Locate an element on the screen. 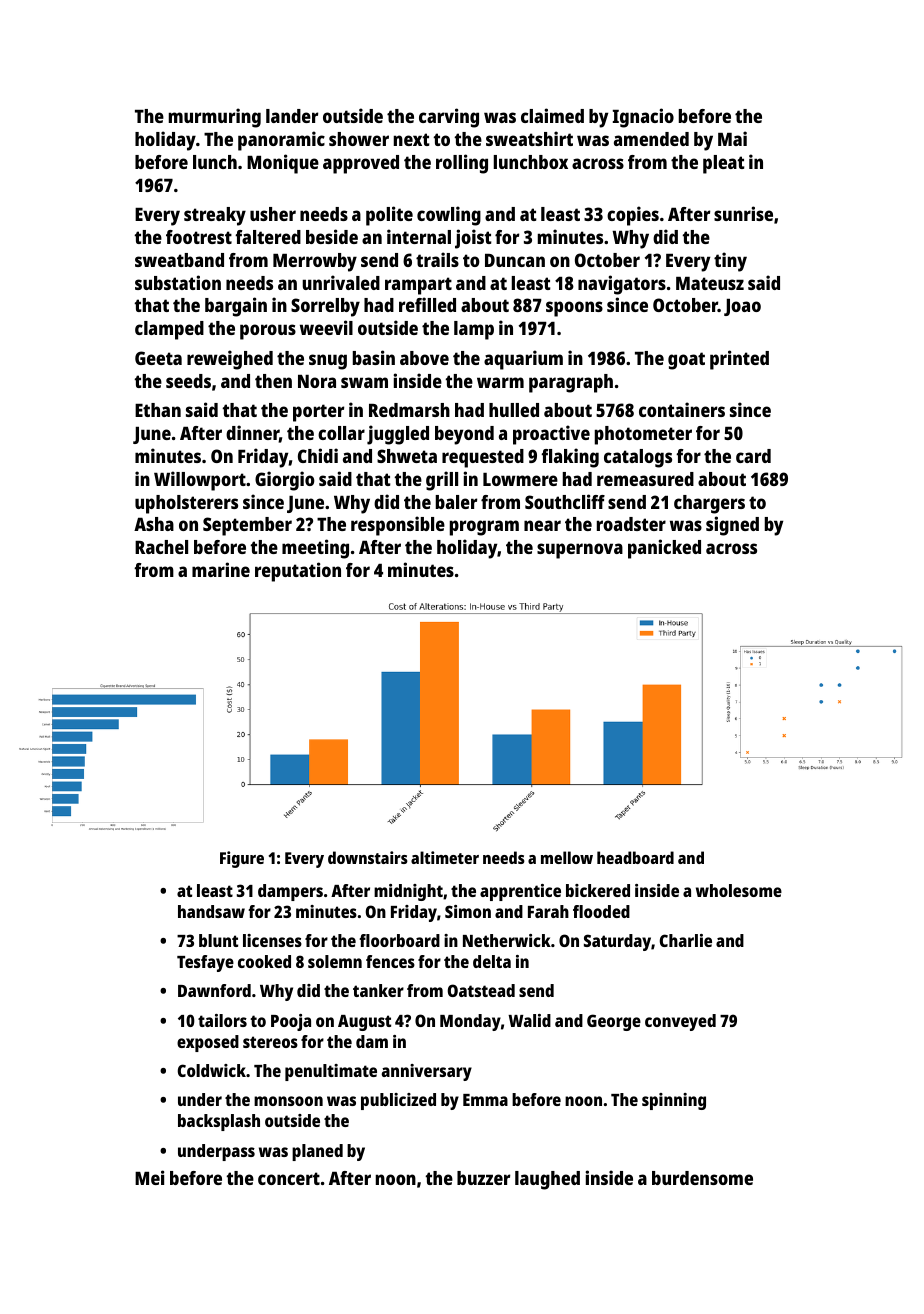  Shweta is located at coordinates (407, 456).
